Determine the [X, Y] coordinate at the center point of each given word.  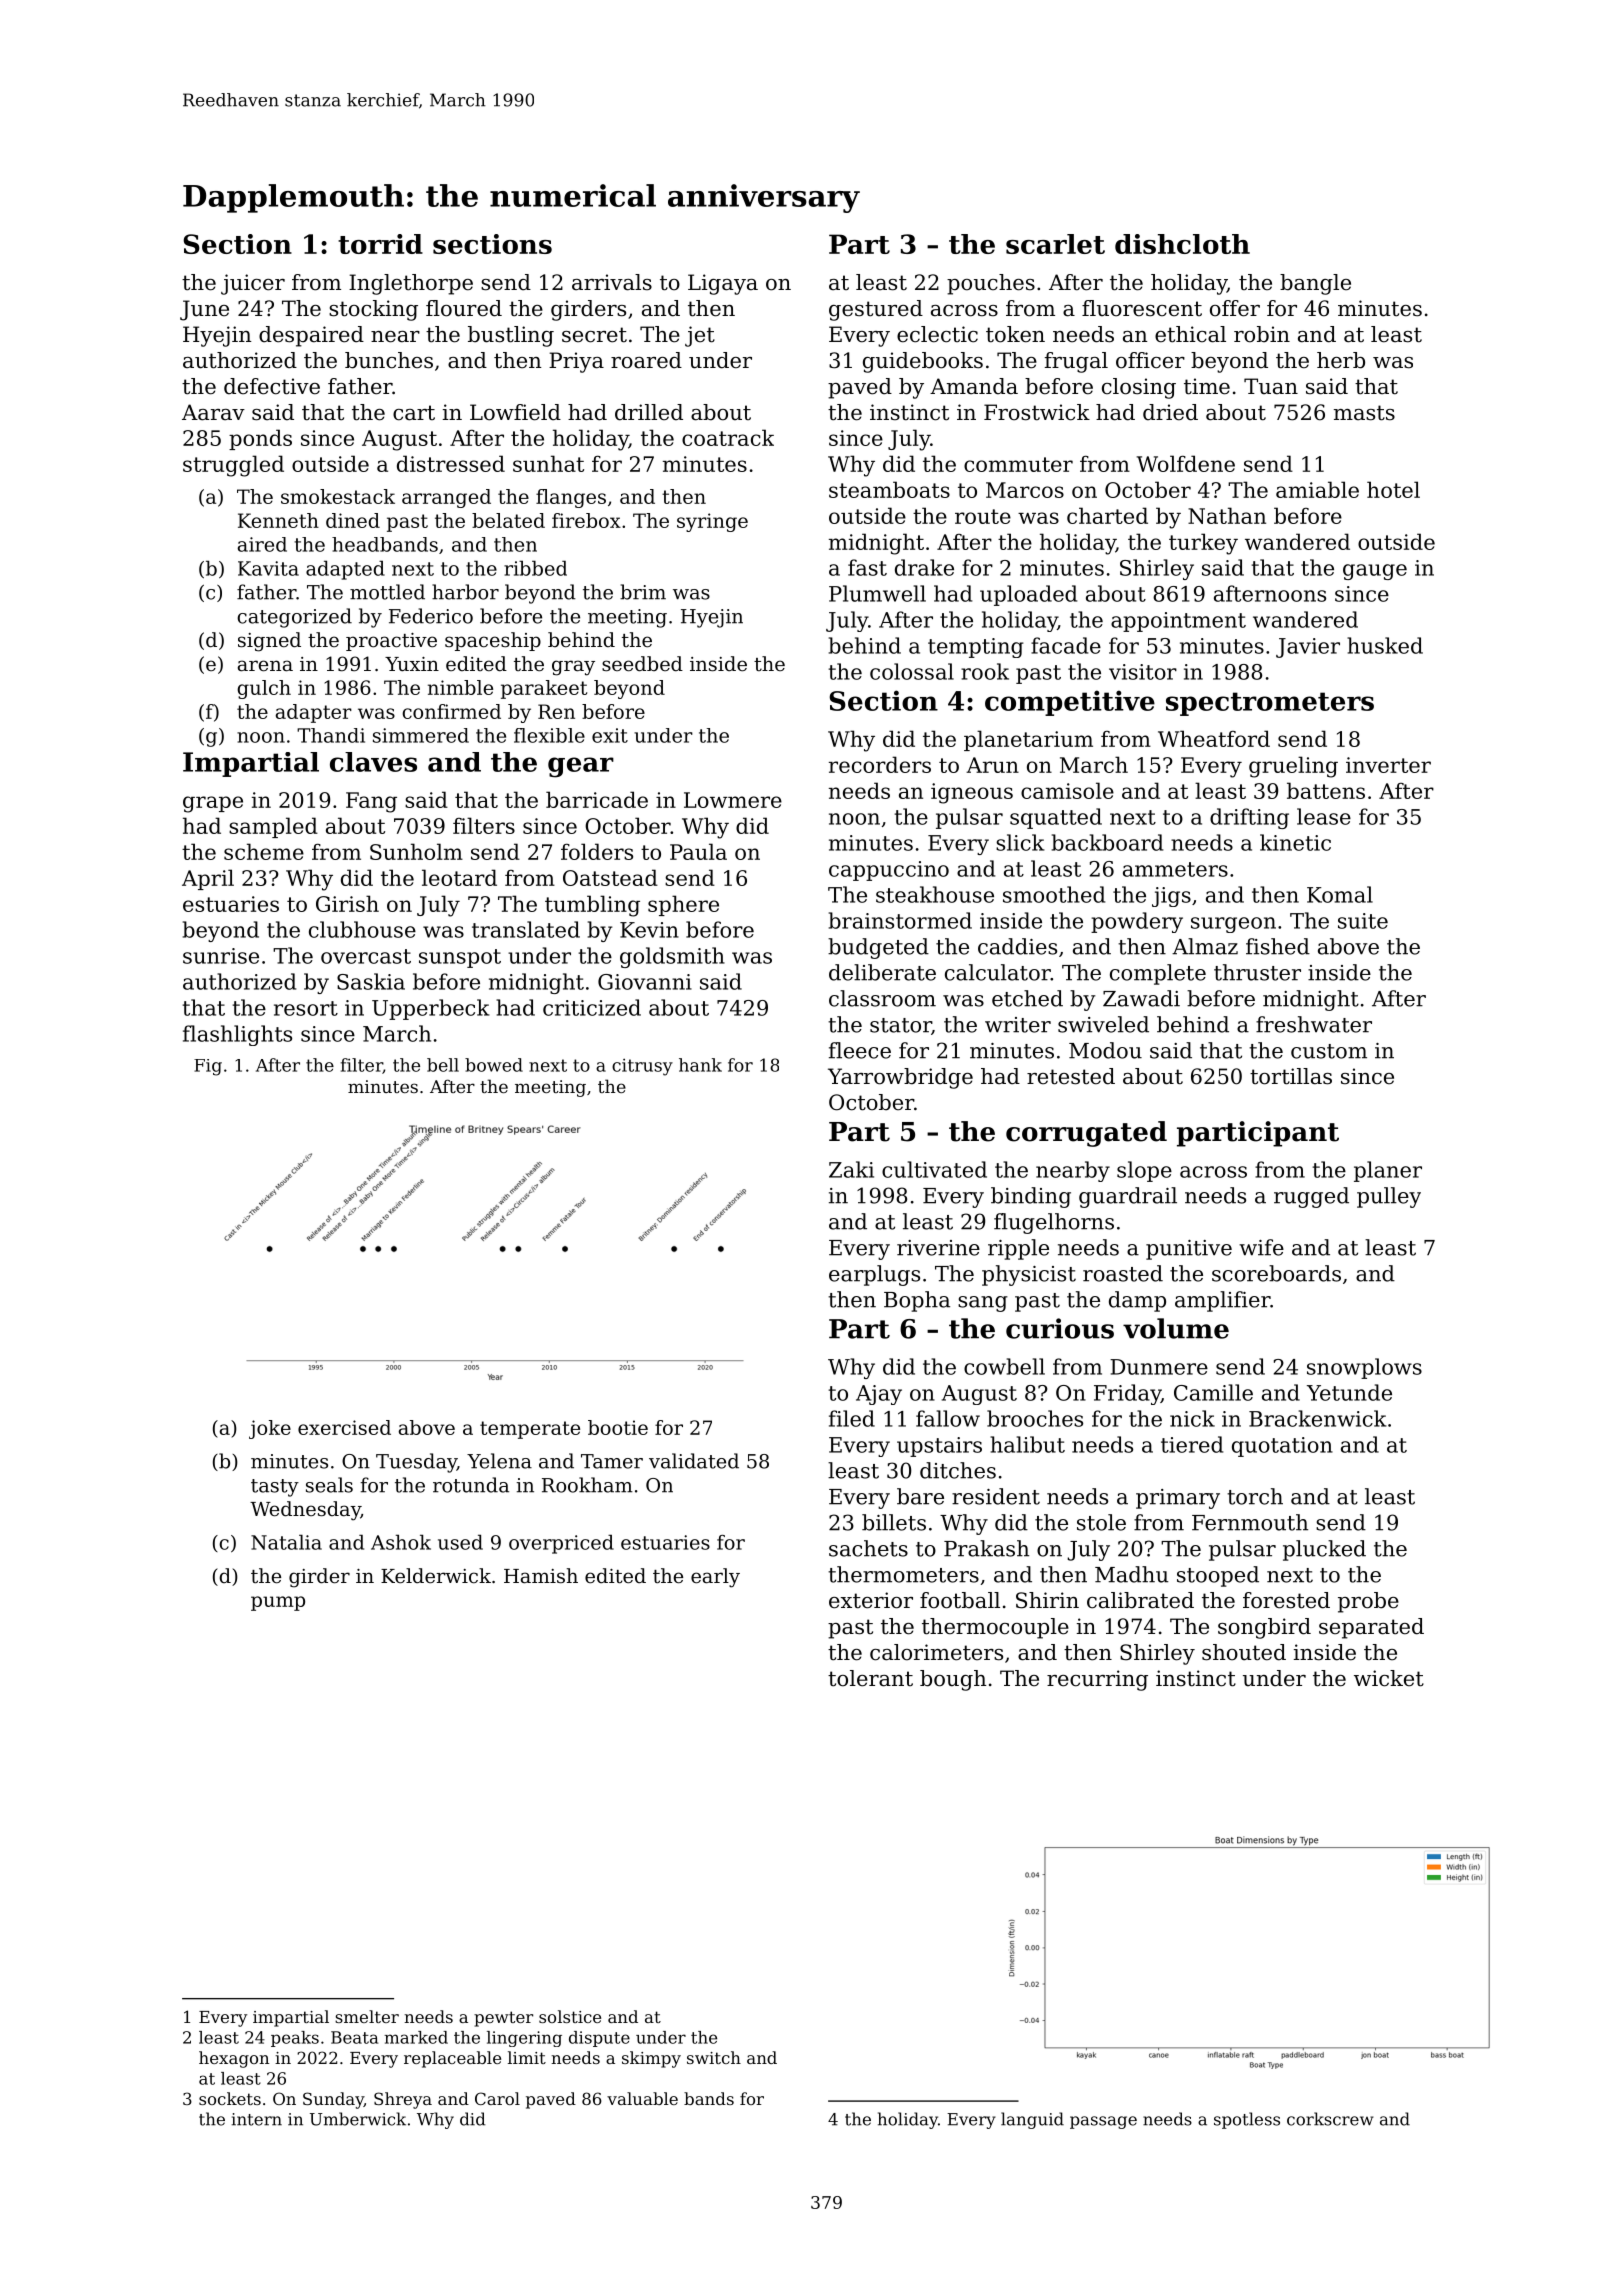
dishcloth [1182, 244]
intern [257, 2119]
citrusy [642, 1067]
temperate [530, 1430]
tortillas [1291, 1076]
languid [1032, 2120]
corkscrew [1330, 2119]
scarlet [1055, 244]
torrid [380, 244]
